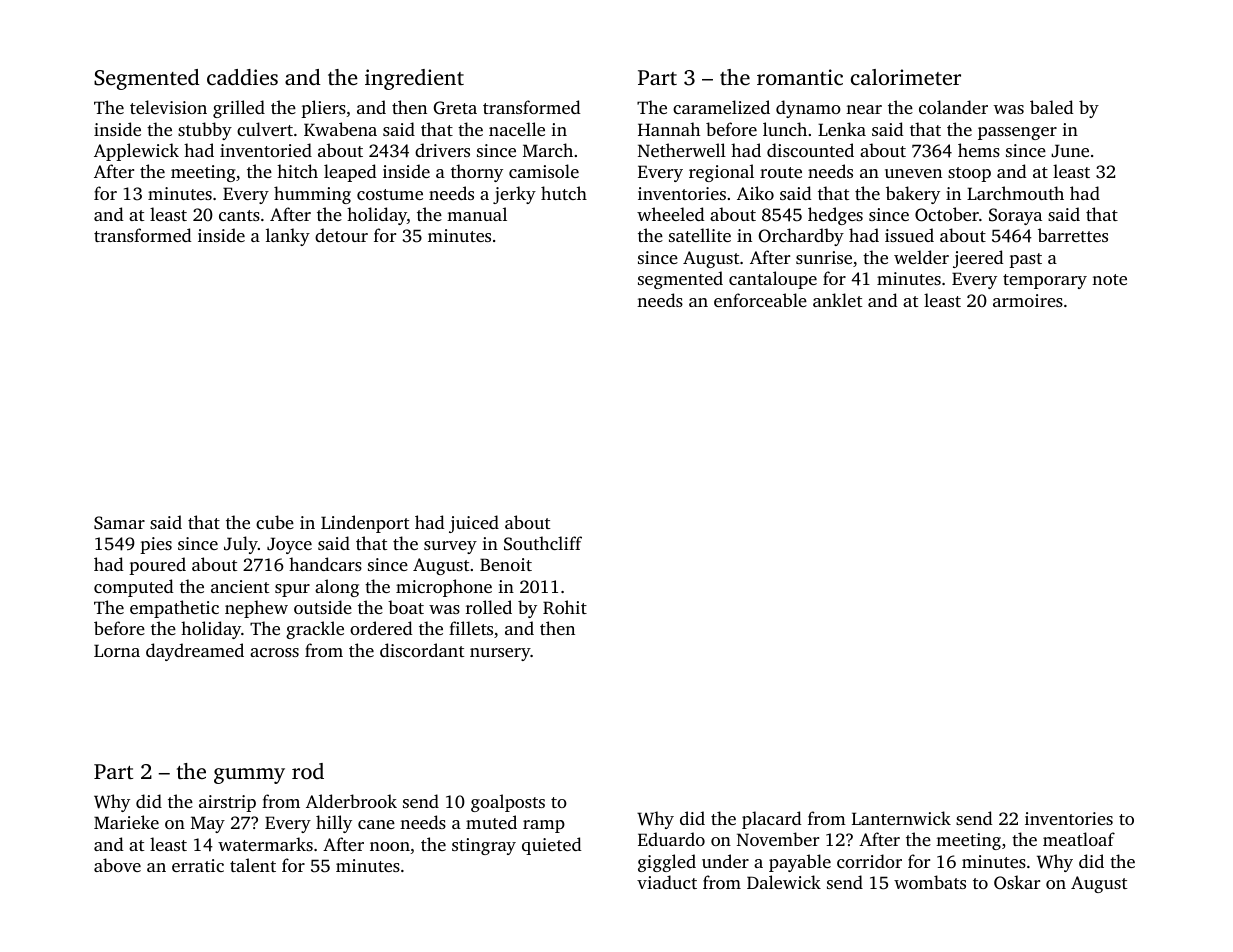  Describe the element at coordinates (119, 523) in the image. I see `Samar` at that location.
